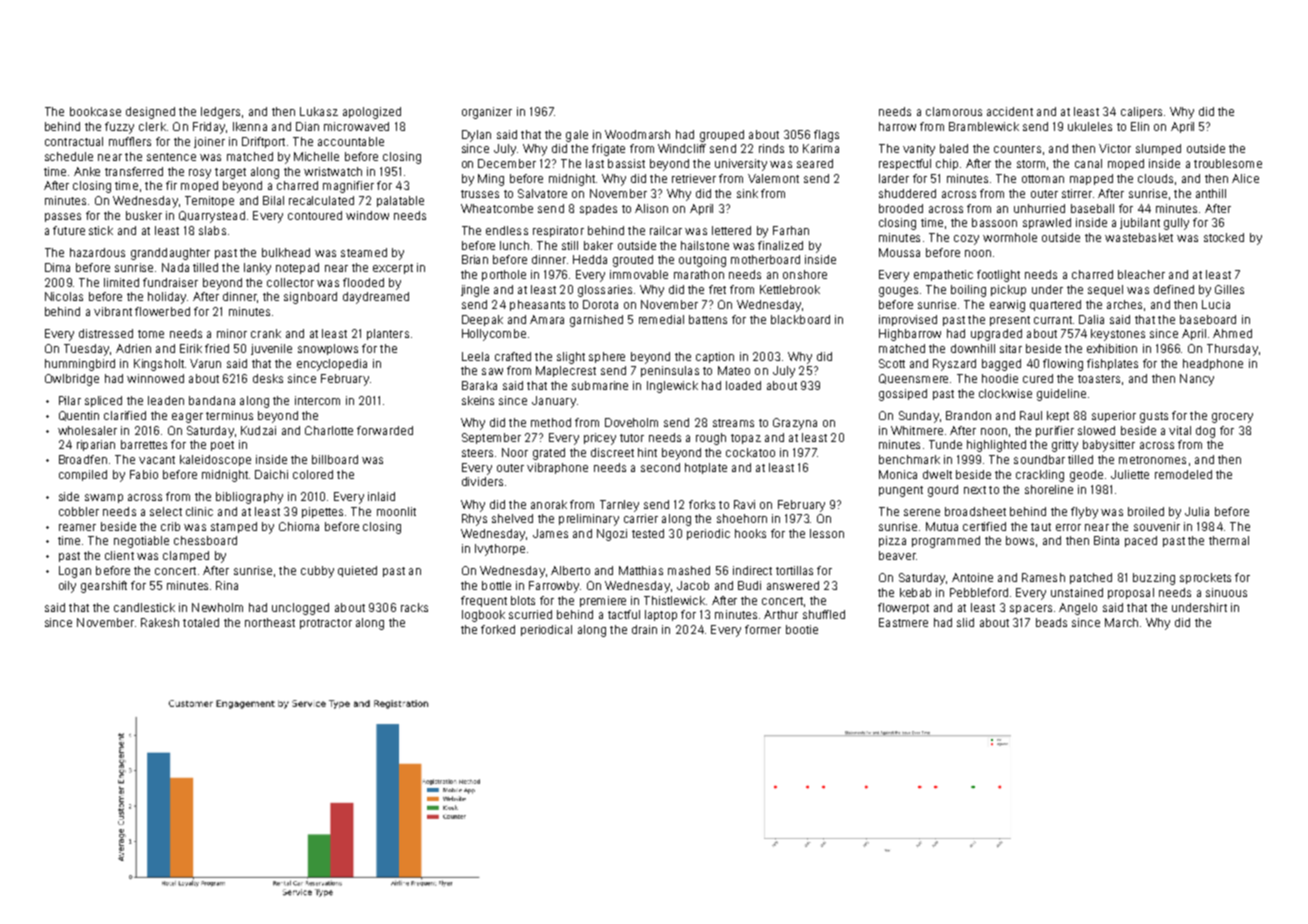 This document has height=924, width=1308. Describe the element at coordinates (648, 533) in the document. I see `tested` at that location.
